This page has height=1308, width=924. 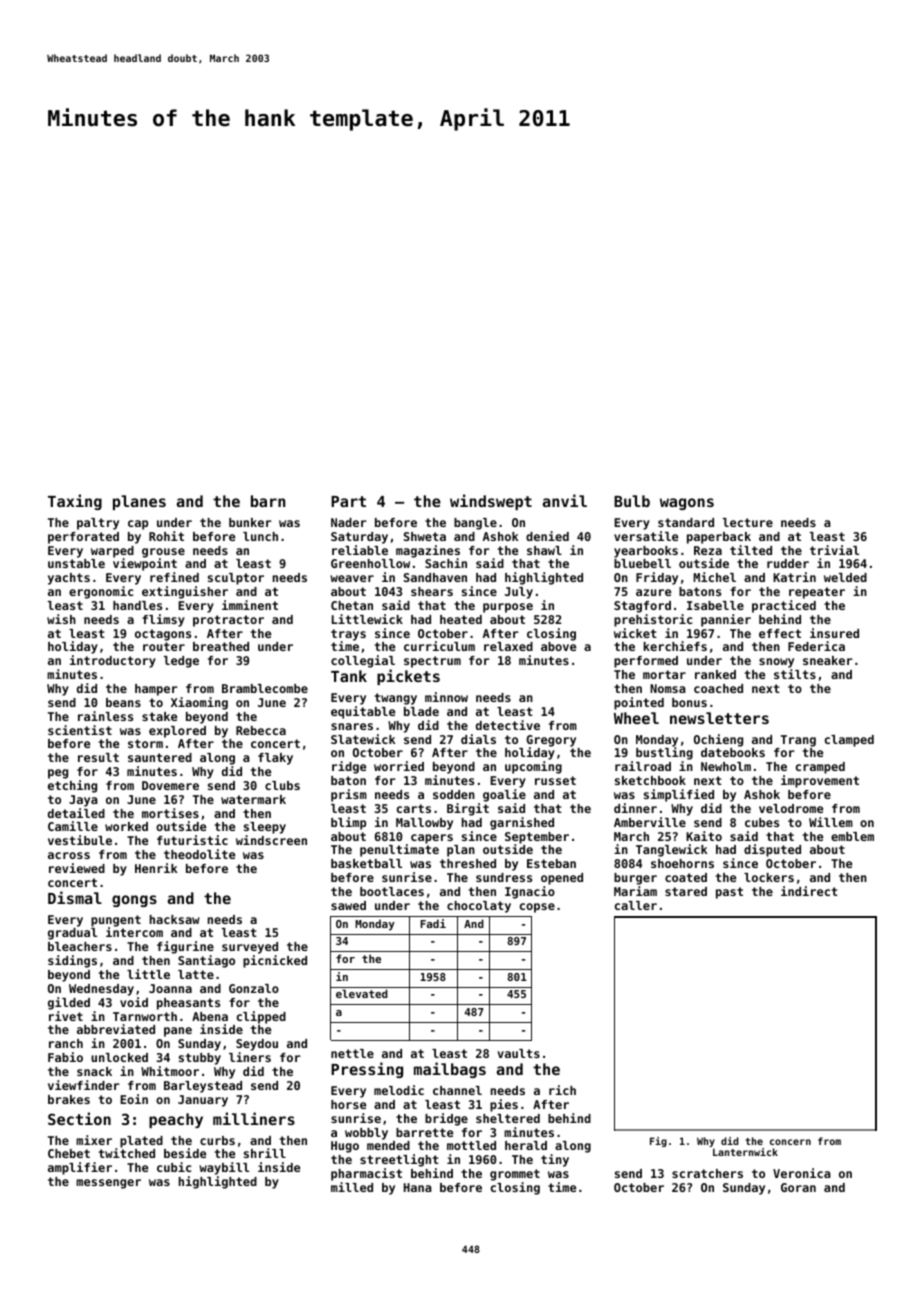 What do you see at coordinates (399, 766) in the page?
I see `worried` at bounding box center [399, 766].
